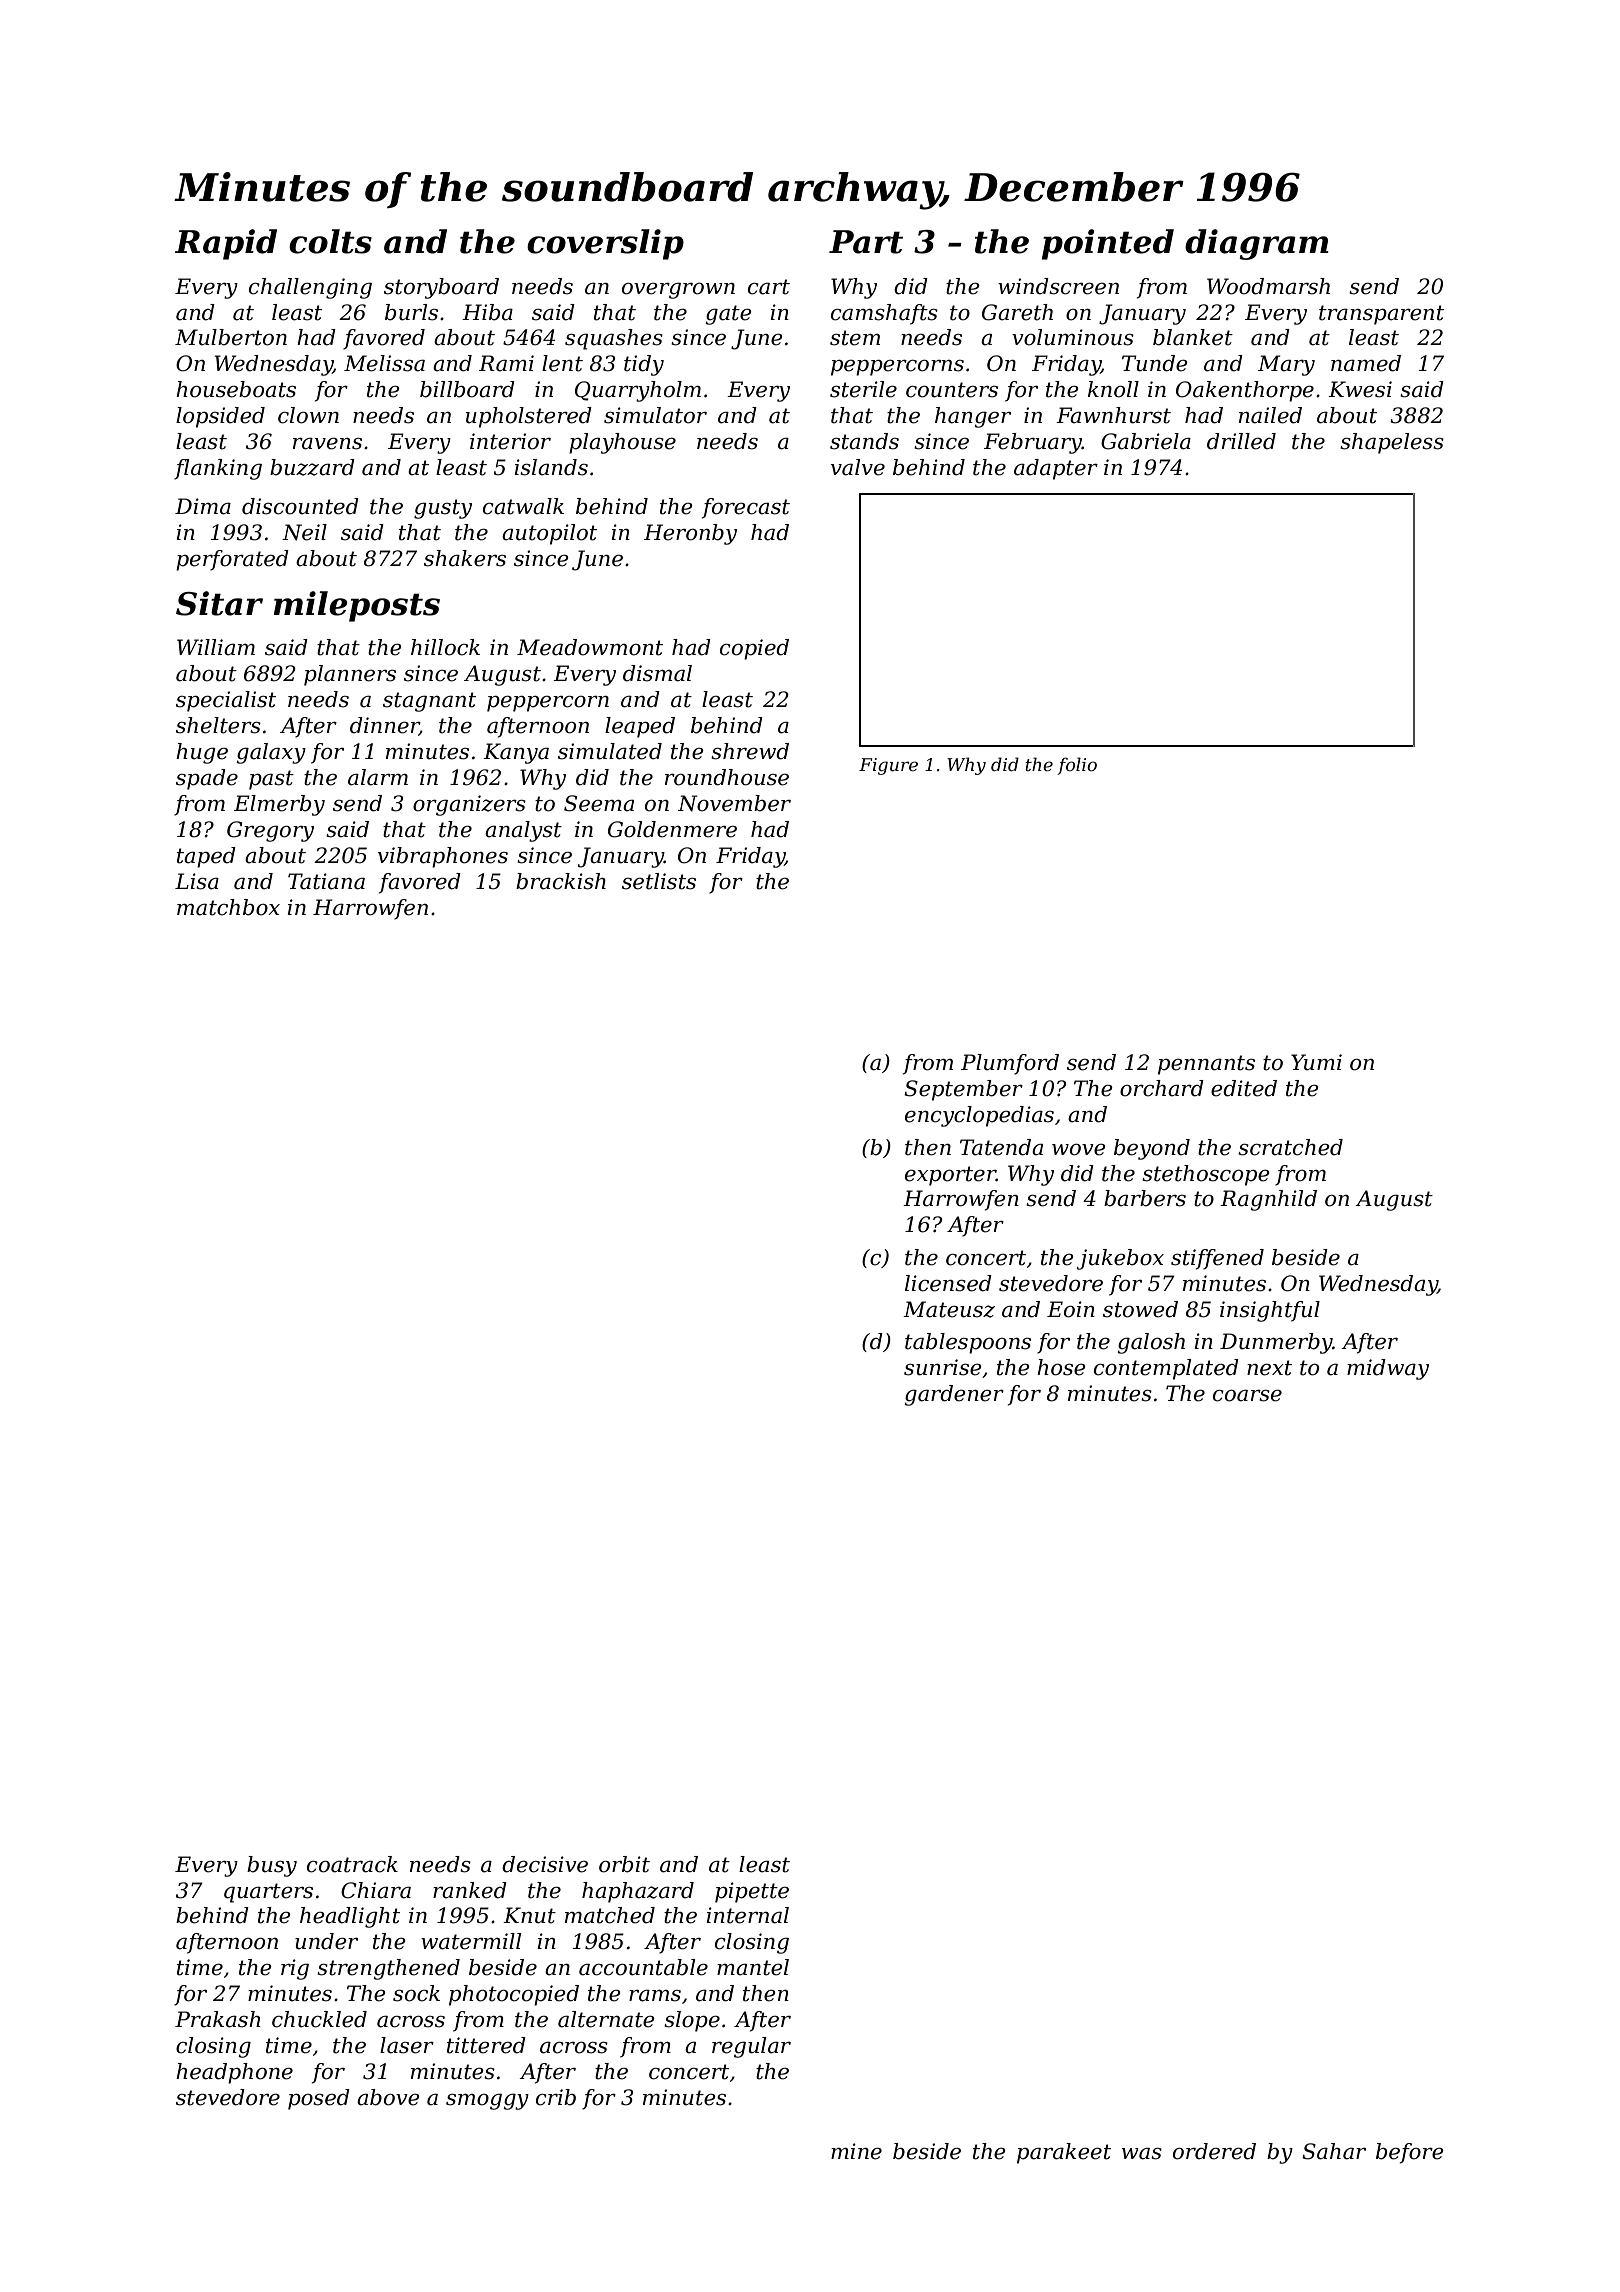  What do you see at coordinates (319, 2099) in the page?
I see `posed` at bounding box center [319, 2099].
